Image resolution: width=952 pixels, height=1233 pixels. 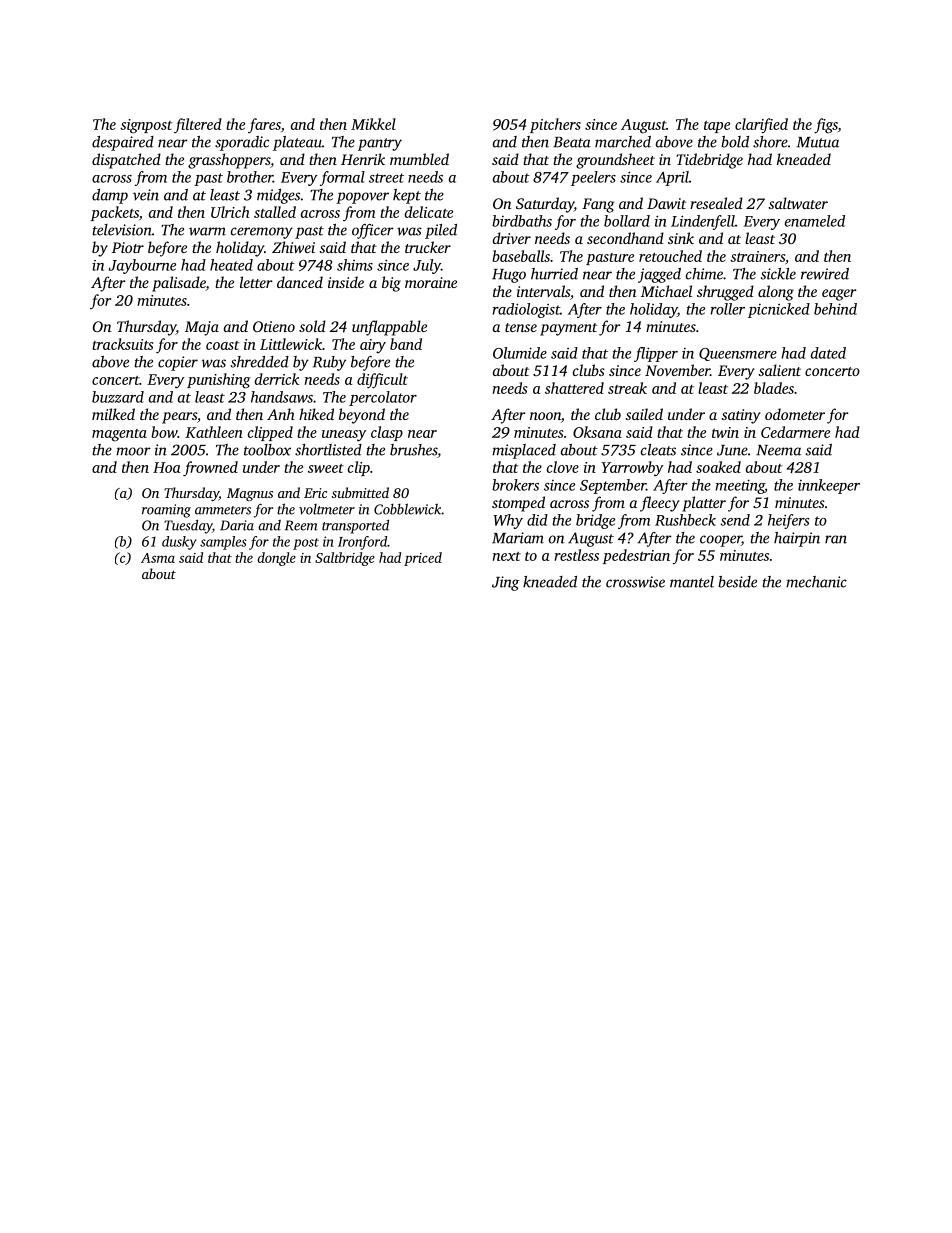 I want to click on sweet, so click(x=326, y=468).
